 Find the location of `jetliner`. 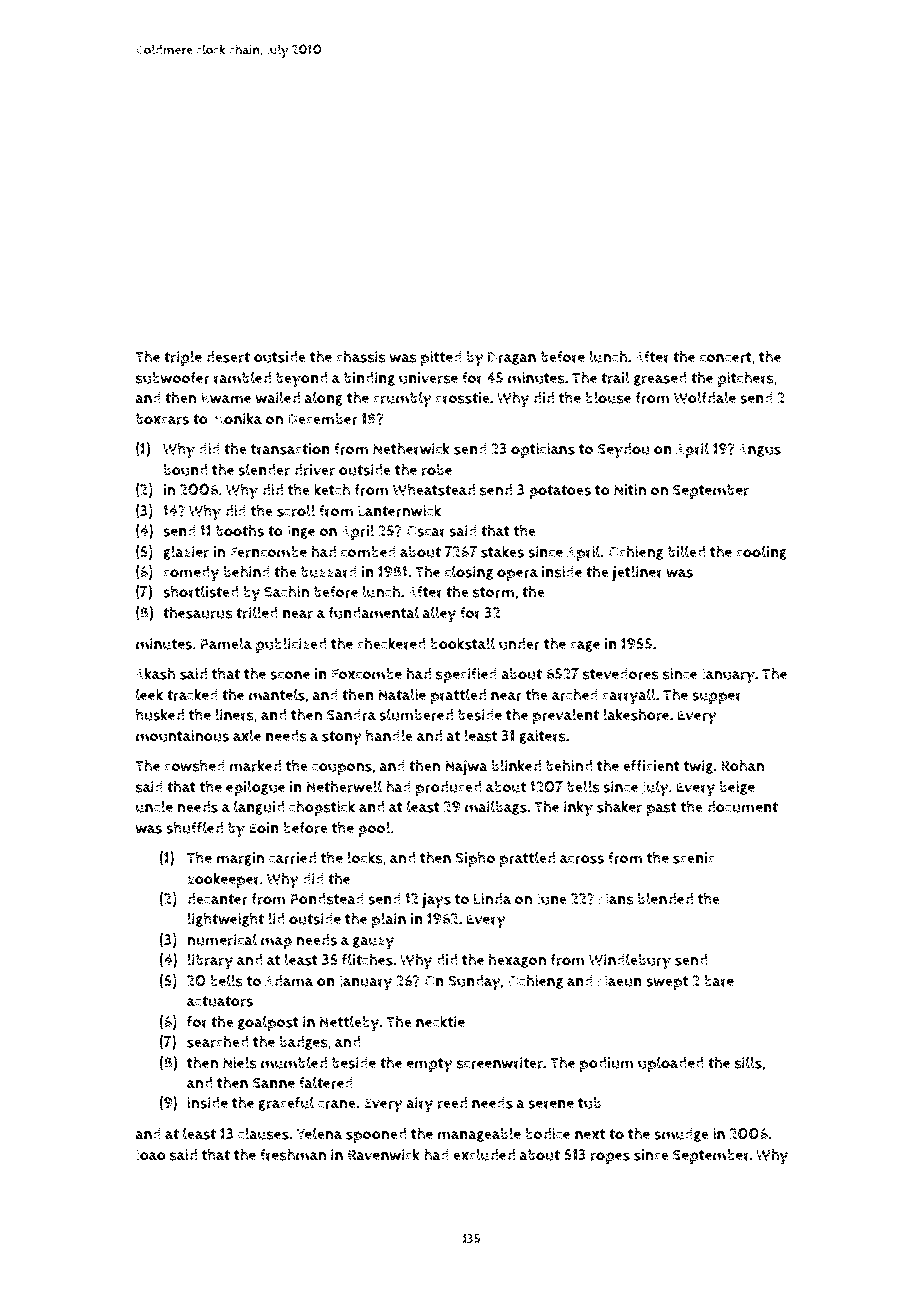

jetliner is located at coordinates (637, 573).
